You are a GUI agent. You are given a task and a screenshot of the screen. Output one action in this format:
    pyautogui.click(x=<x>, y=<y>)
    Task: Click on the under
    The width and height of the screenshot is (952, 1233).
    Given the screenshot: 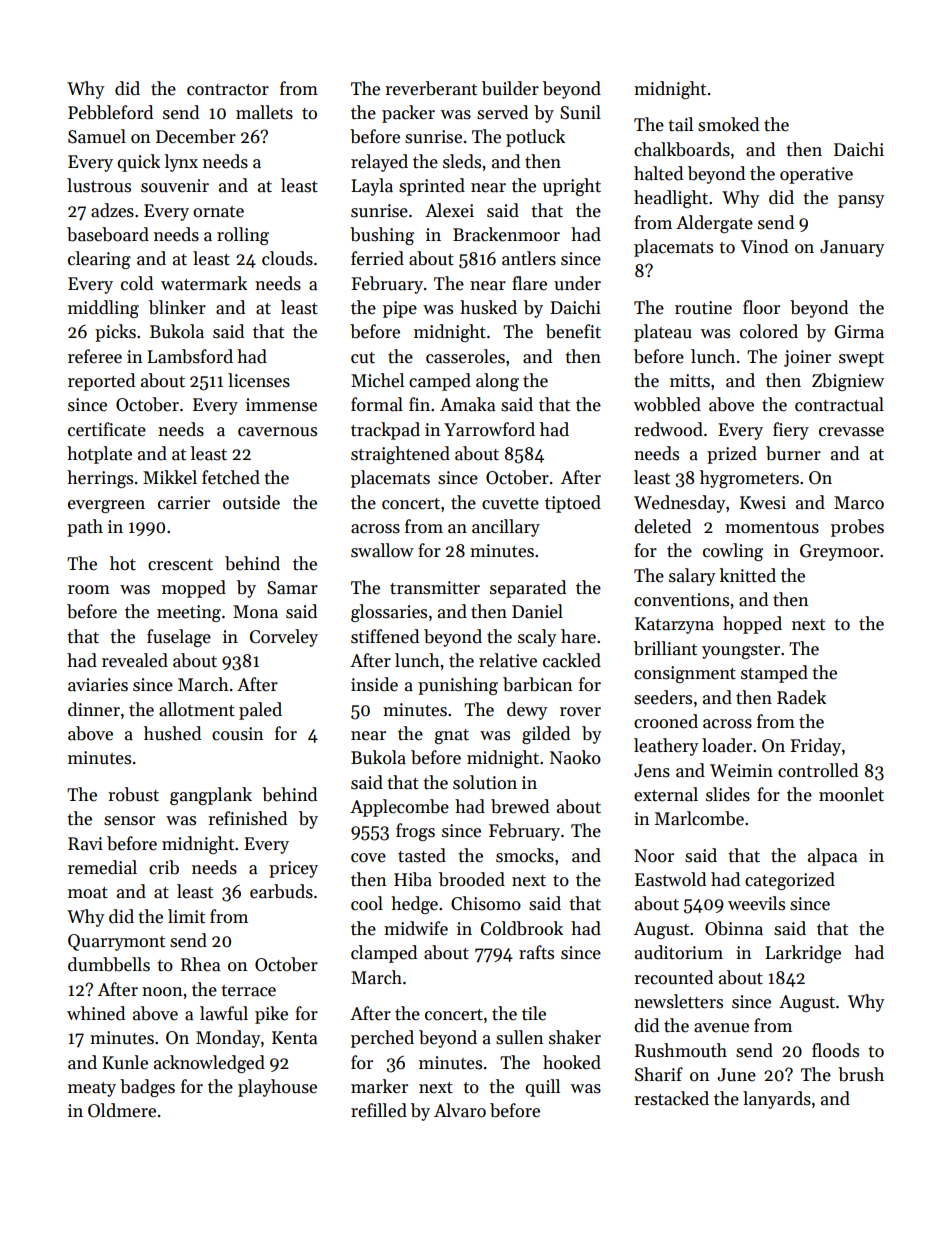 What is the action you would take?
    pyautogui.click(x=577, y=283)
